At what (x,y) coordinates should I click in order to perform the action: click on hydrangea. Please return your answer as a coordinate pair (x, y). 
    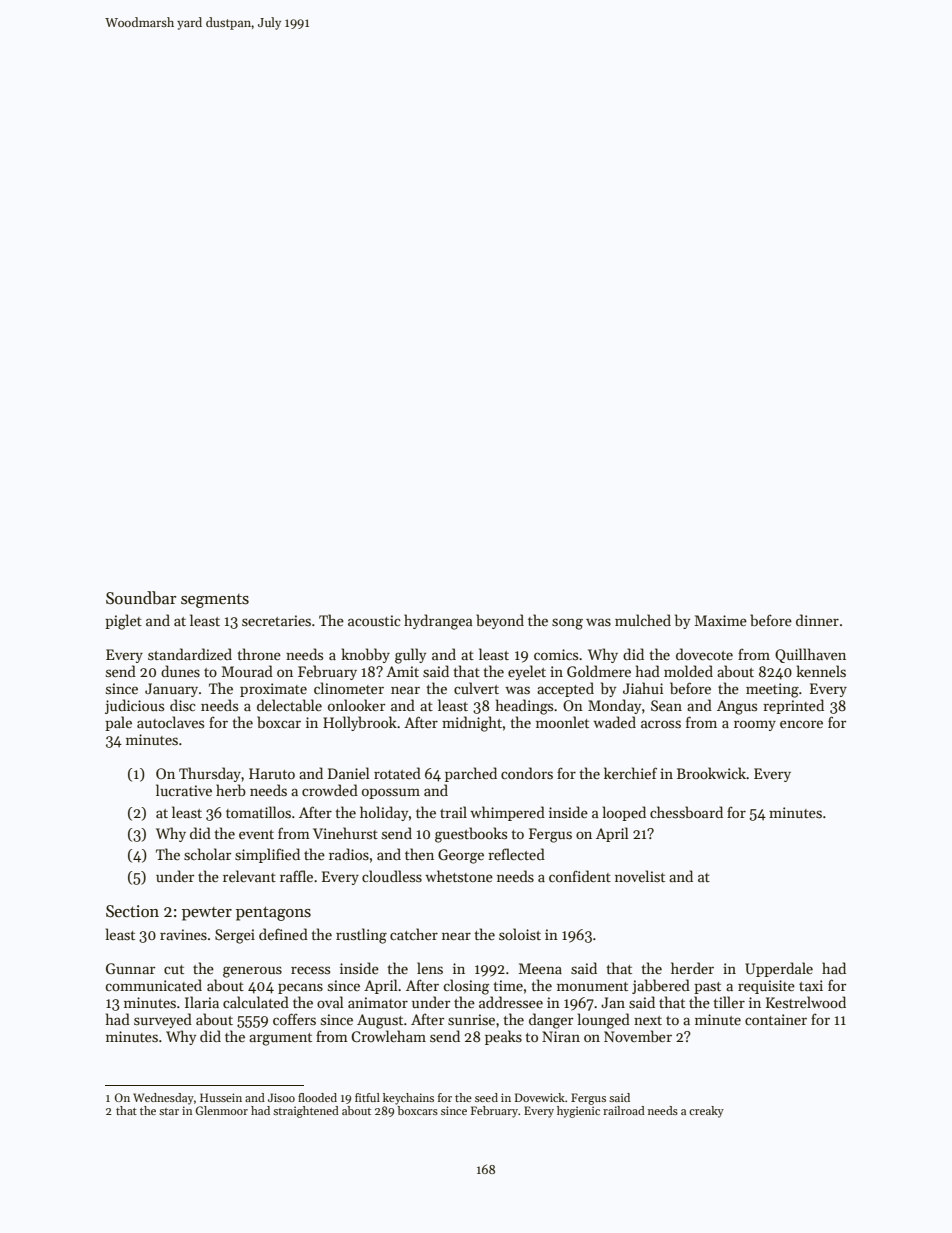
    Looking at the image, I should click on (438, 622).
